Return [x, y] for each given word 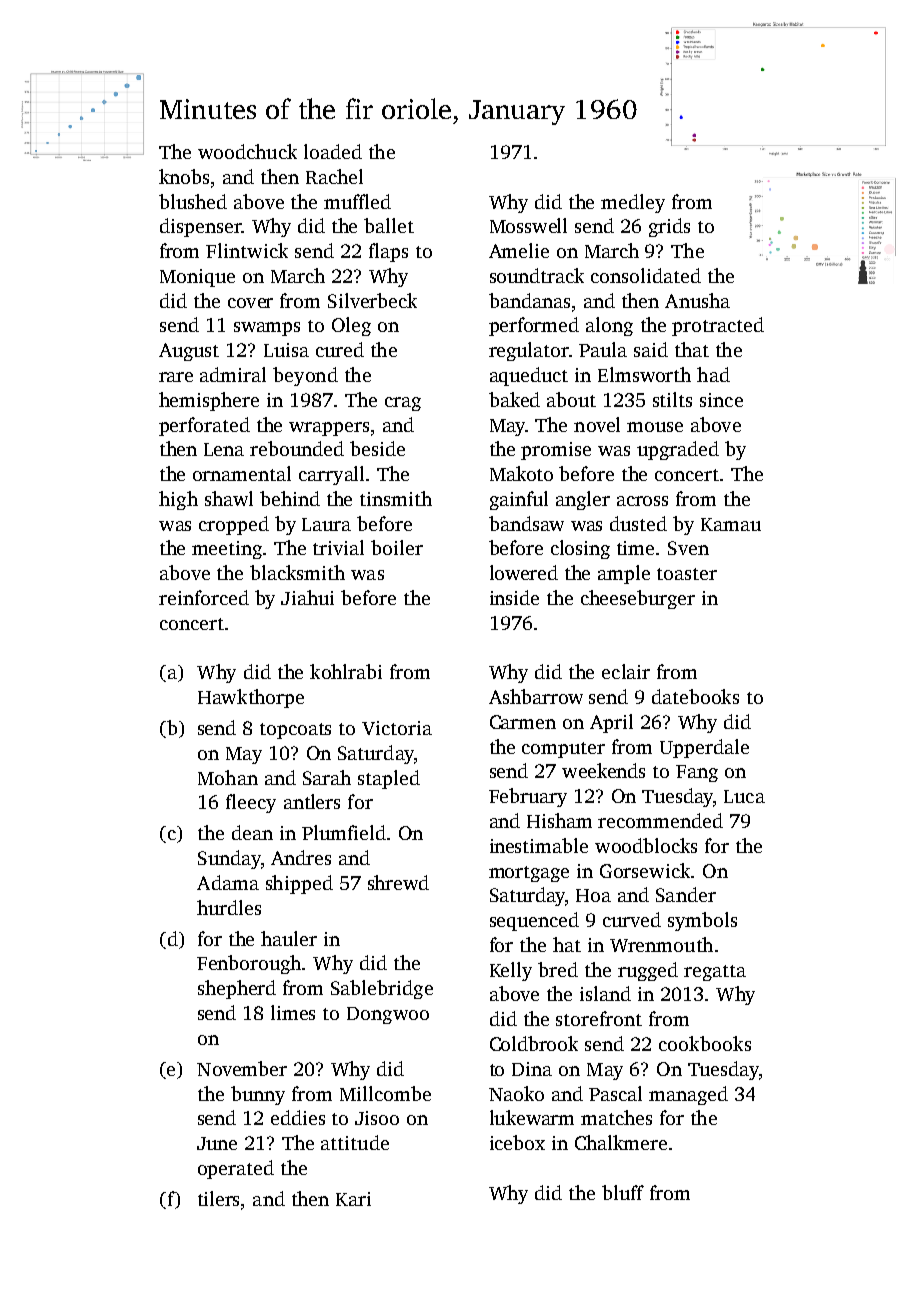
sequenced [534, 921]
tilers [218, 1198]
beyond [305, 376]
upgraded [678, 450]
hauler [289, 938]
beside [377, 448]
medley [633, 203]
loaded [333, 151]
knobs [184, 176]
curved [632, 919]
